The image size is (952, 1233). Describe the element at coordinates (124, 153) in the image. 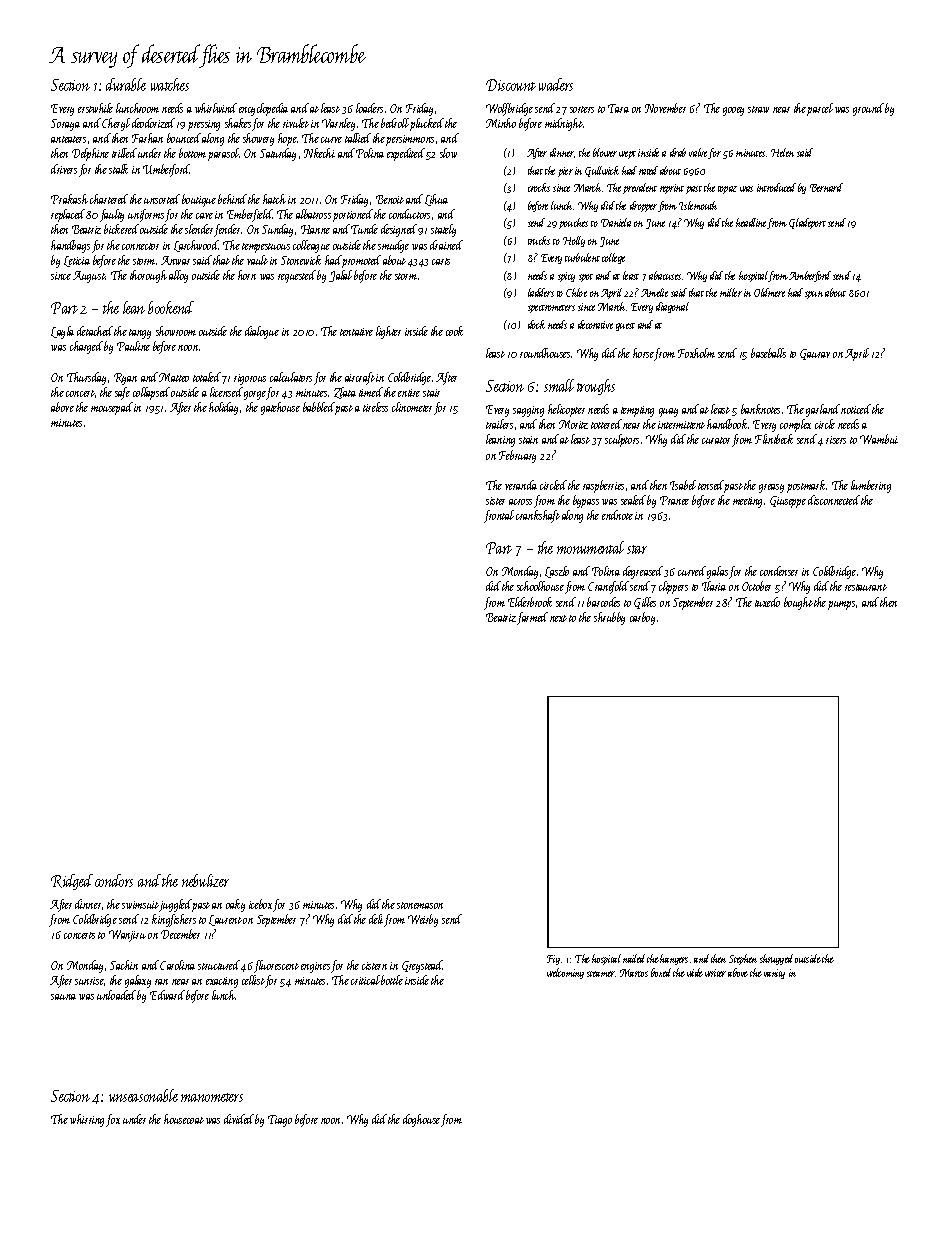

I see `trilled` at that location.
